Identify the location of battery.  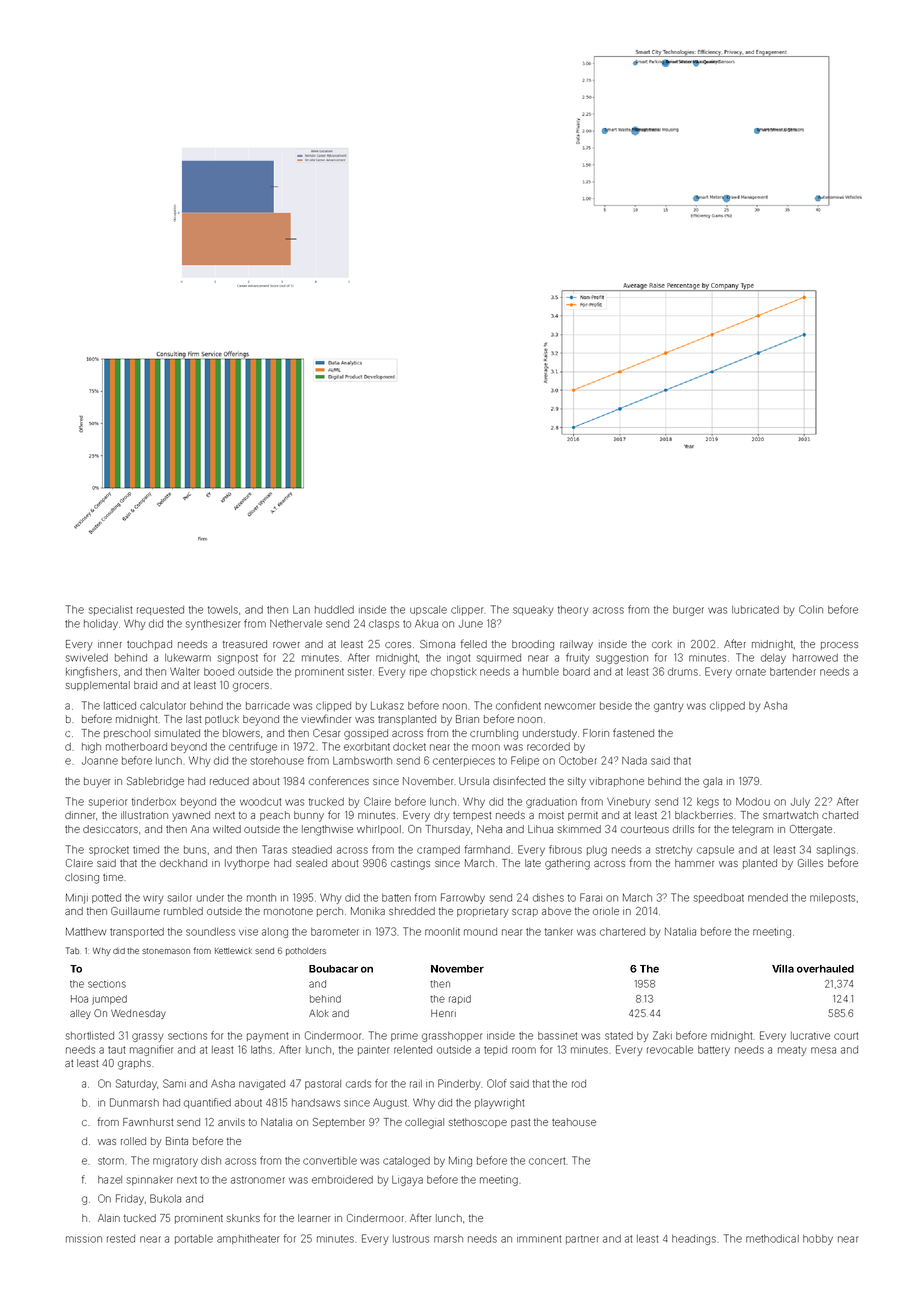
(714, 1051).
